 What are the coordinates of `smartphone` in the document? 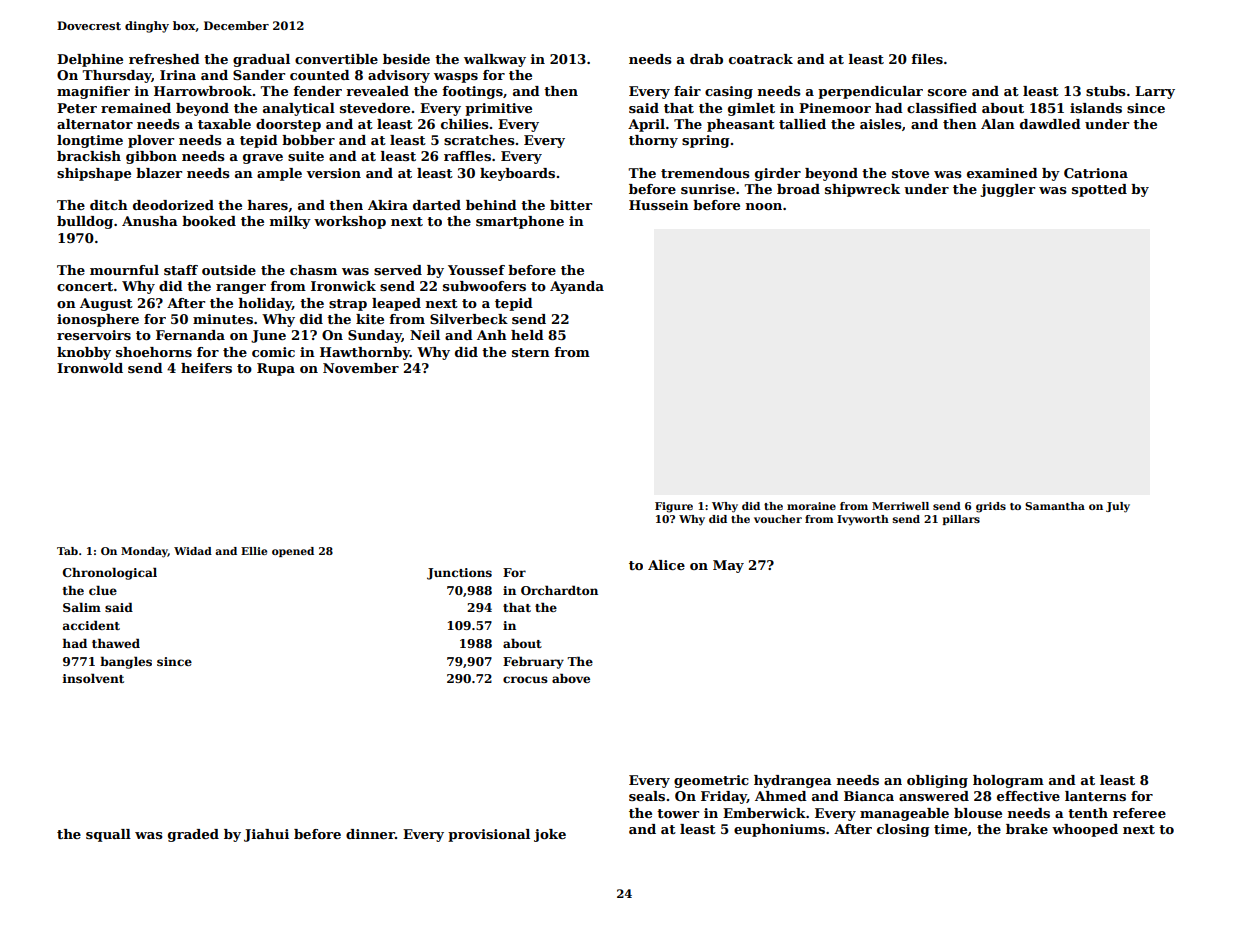 It's located at (520, 222).
